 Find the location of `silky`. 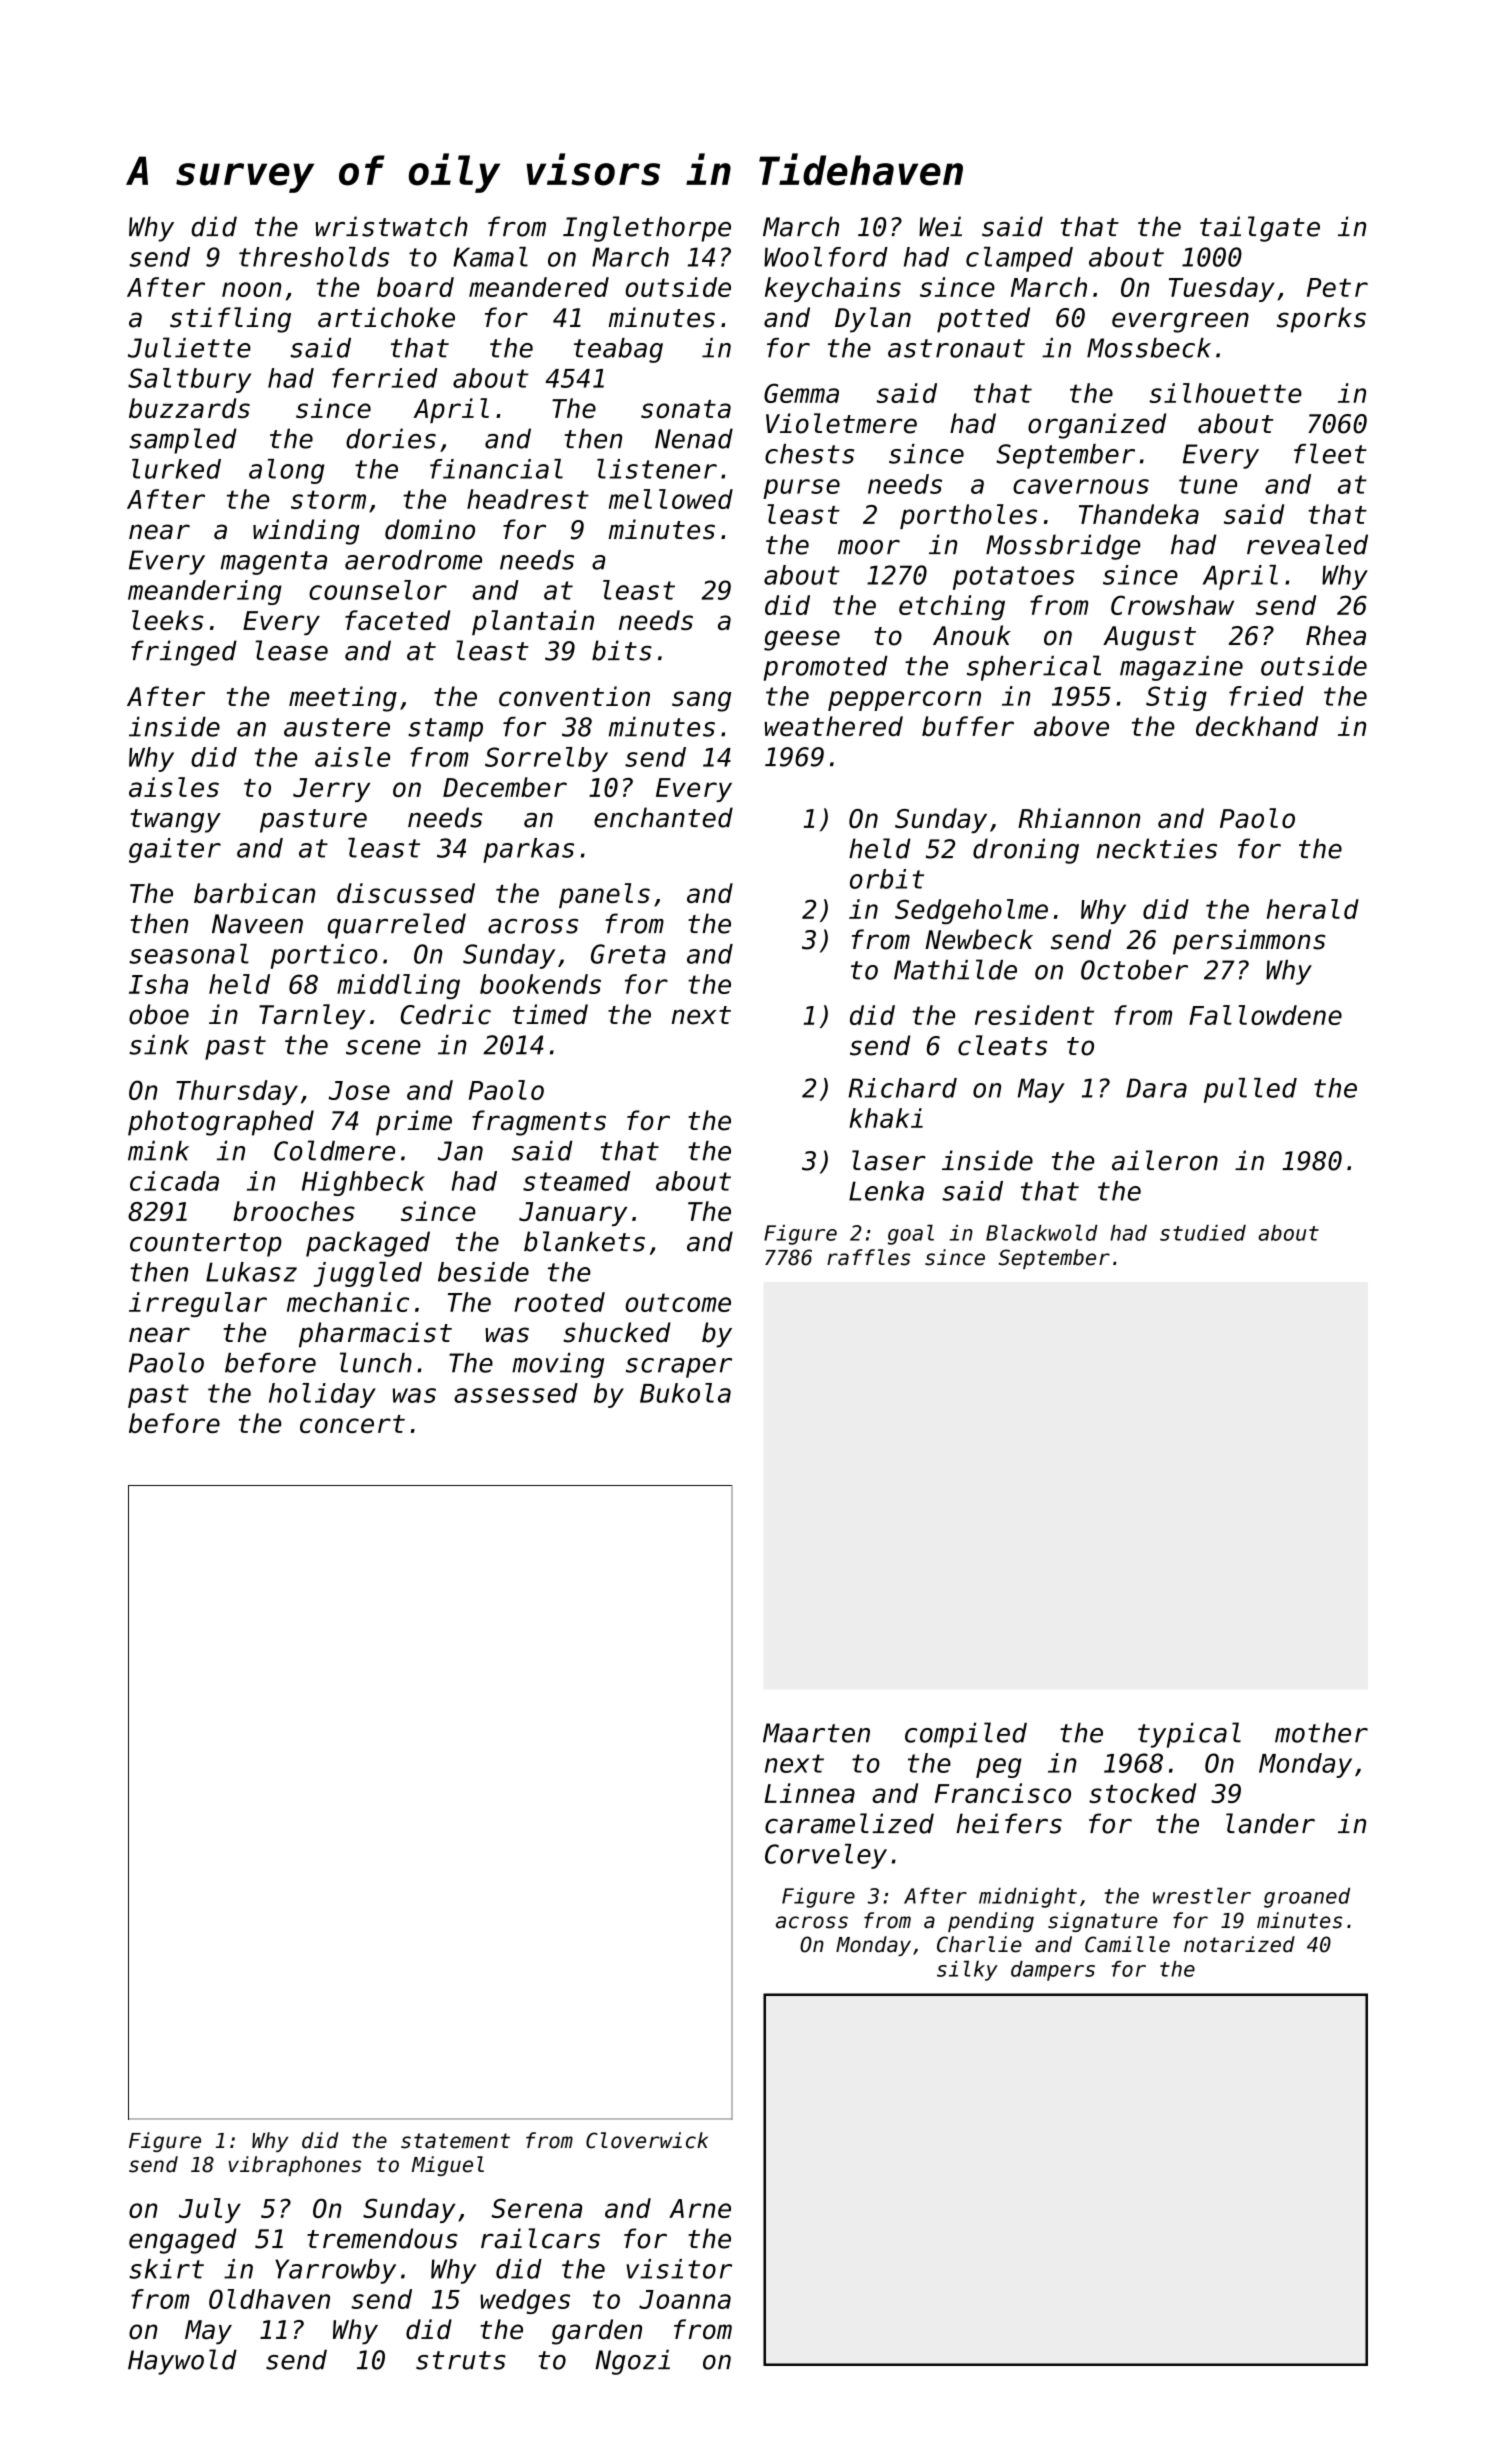

silky is located at coordinates (967, 1971).
